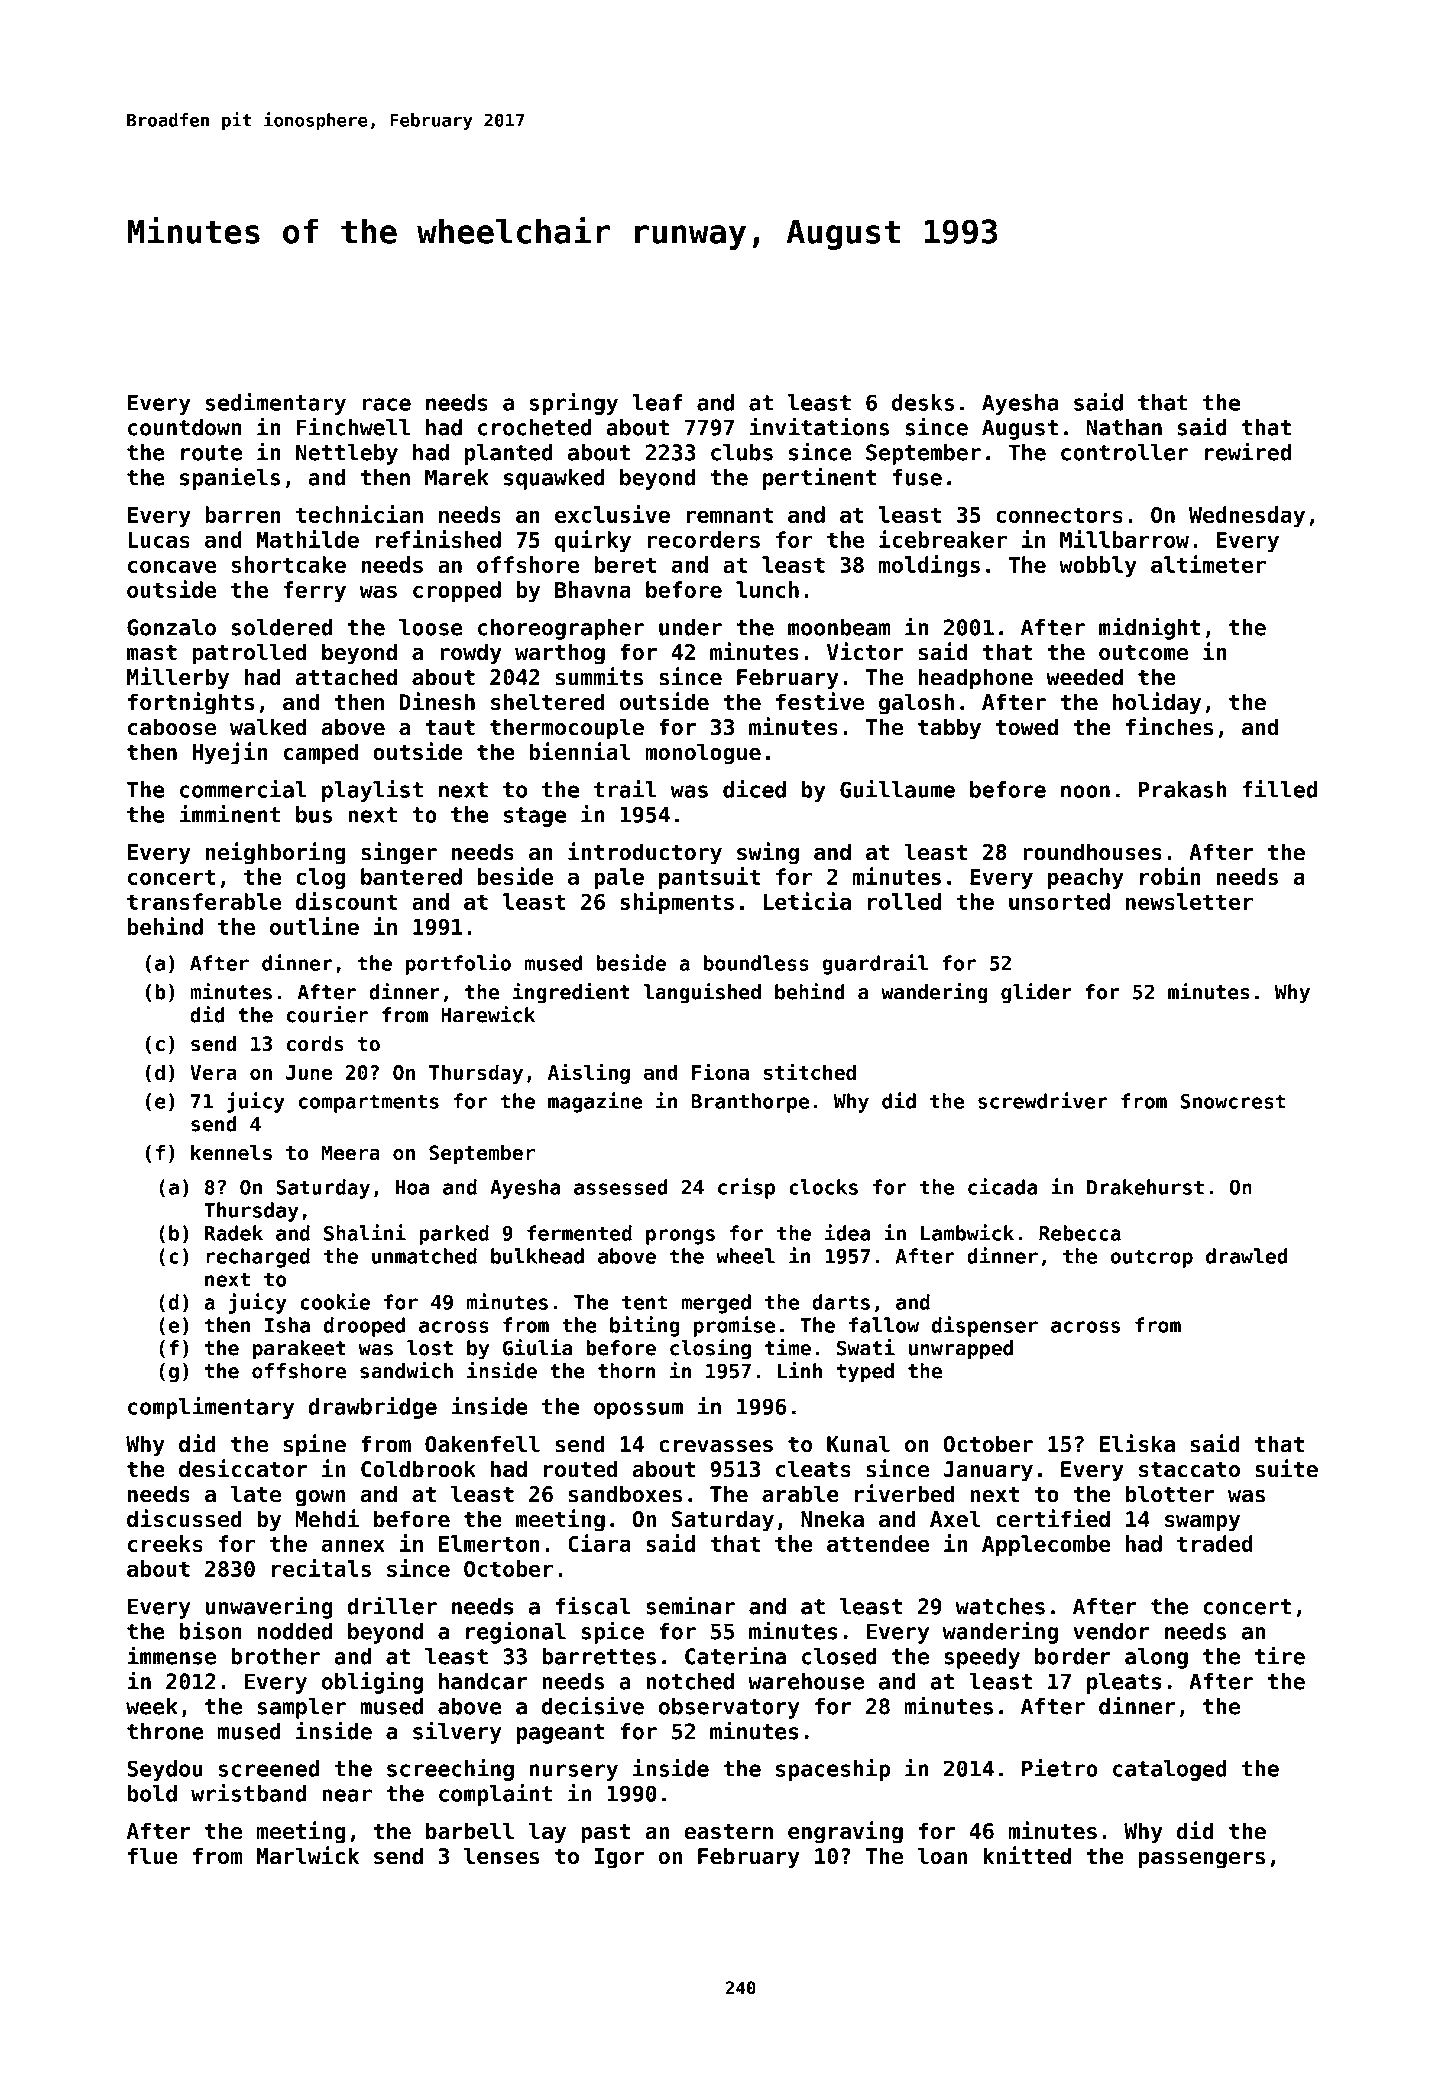 Image resolution: width=1450 pixels, height=2100 pixels. I want to click on Vera, so click(213, 1072).
